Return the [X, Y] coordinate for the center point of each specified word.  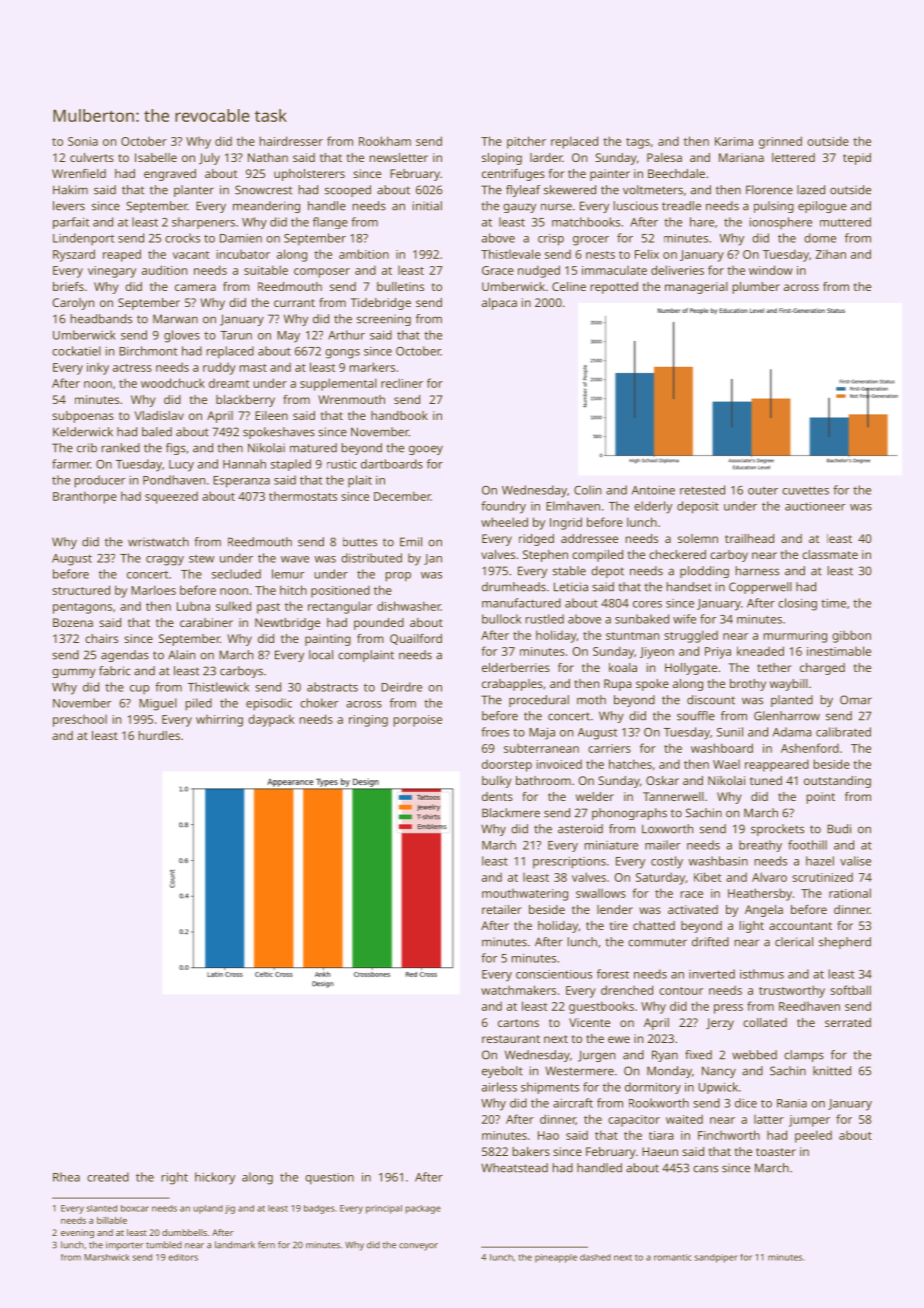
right [175, 1178]
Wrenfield [79, 173]
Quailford [416, 639]
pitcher [526, 142]
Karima [734, 141]
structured [81, 590]
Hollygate [691, 669]
